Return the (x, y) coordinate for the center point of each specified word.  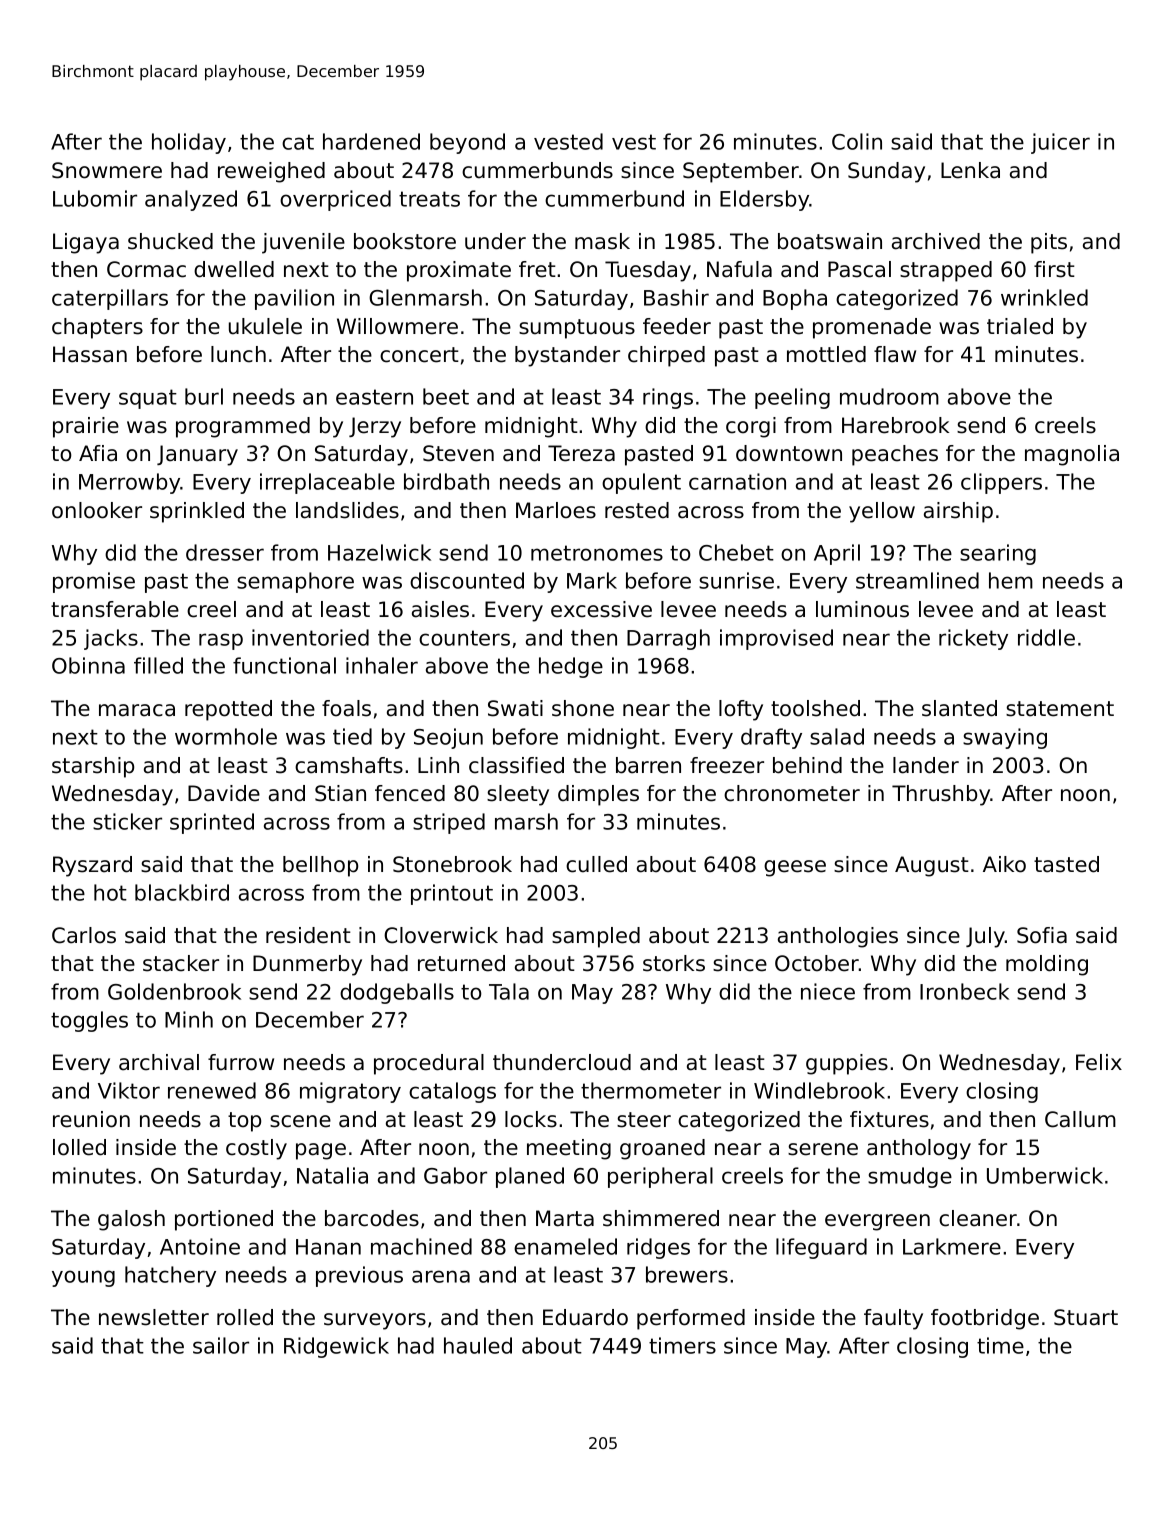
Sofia (1042, 935)
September (741, 172)
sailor (221, 1345)
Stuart (1086, 1317)
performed (691, 1319)
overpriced (335, 200)
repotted (228, 710)
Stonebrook (452, 864)
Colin (857, 141)
